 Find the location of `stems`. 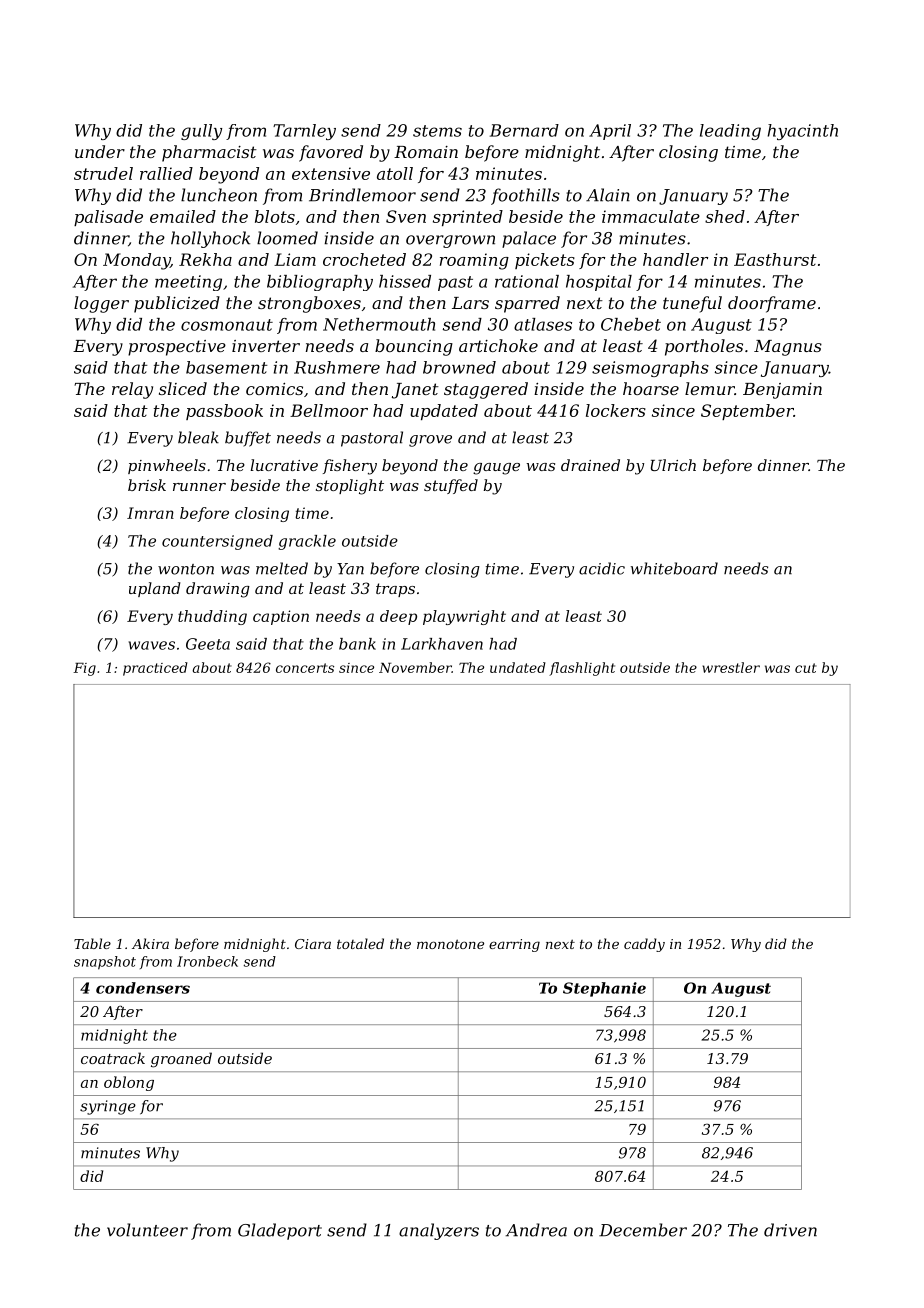

stems is located at coordinates (437, 131).
